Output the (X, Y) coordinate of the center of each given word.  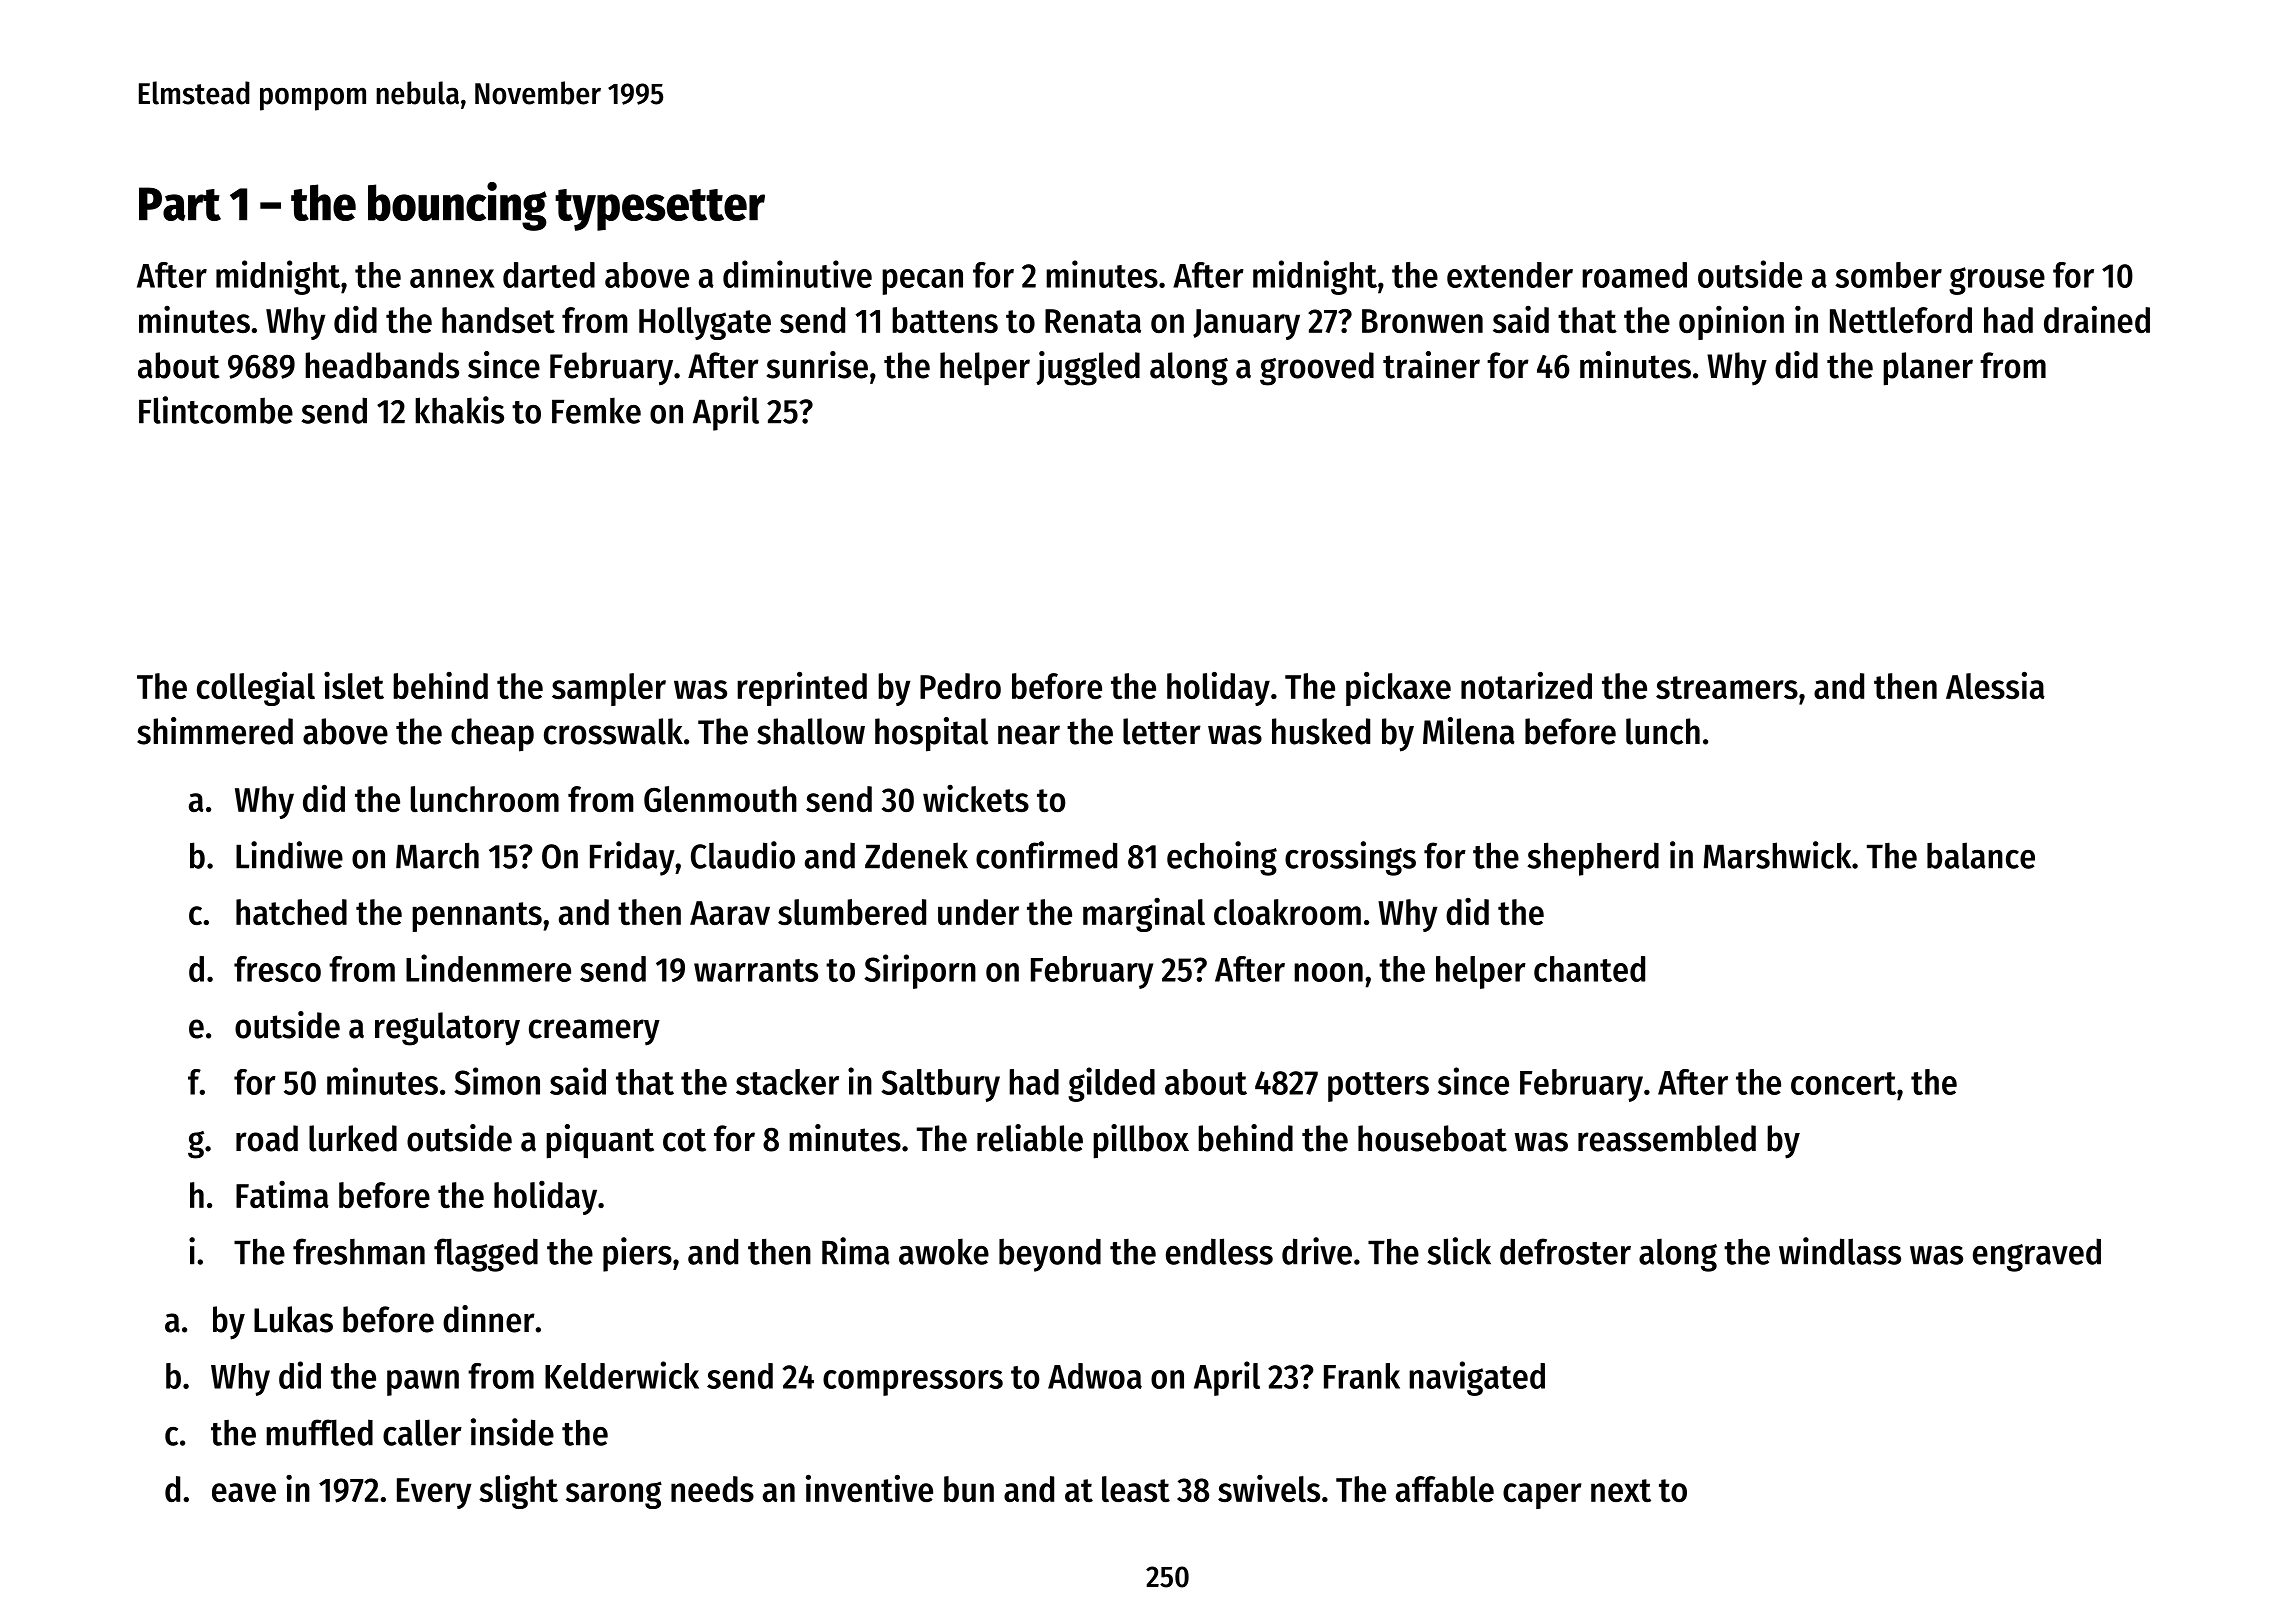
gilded (1111, 1084)
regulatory (447, 1029)
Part (180, 204)
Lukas (293, 1319)
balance (1981, 855)
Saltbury (940, 1085)
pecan (922, 282)
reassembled (1667, 1138)
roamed (1634, 275)
